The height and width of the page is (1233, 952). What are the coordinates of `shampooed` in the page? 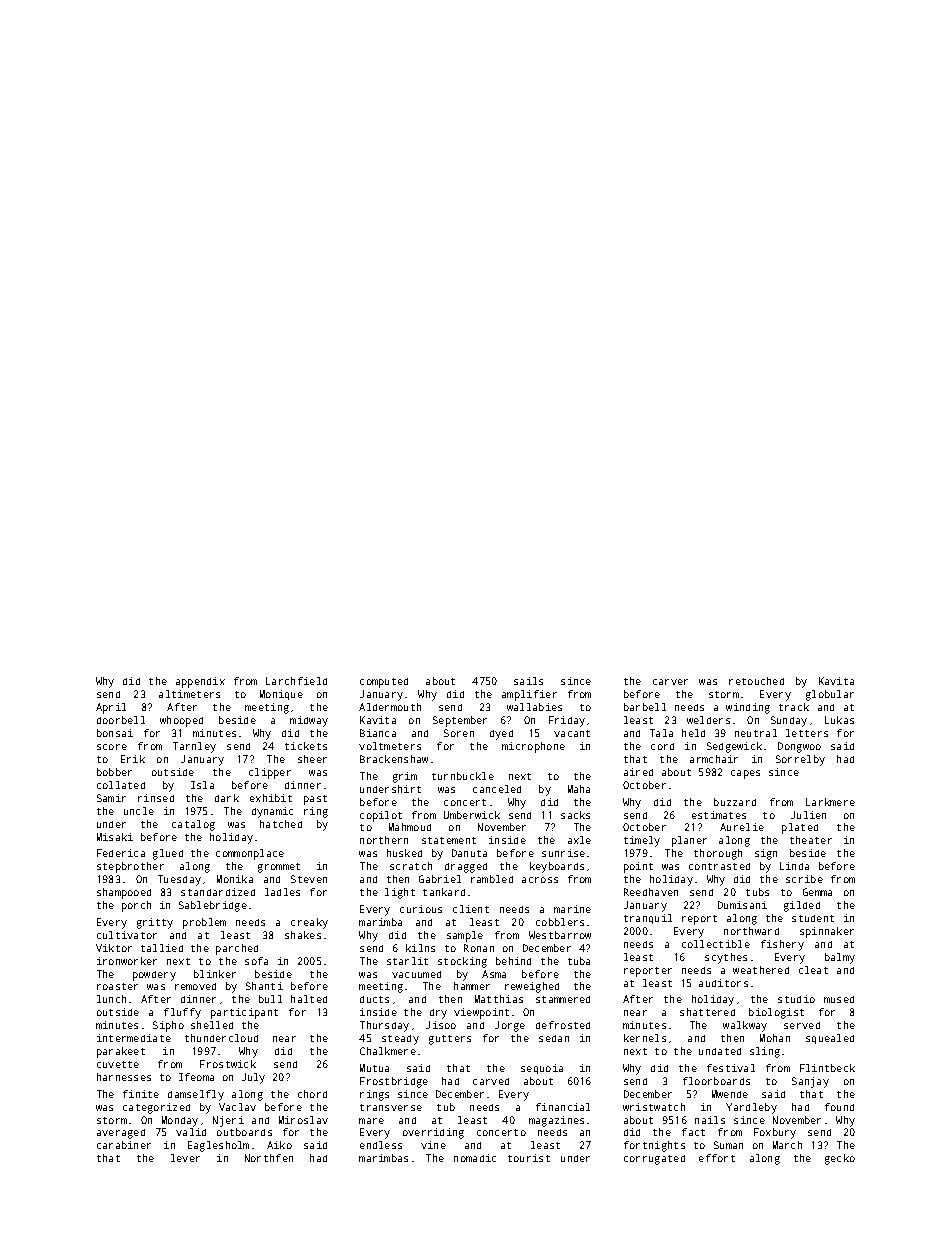 It's located at (124, 893).
